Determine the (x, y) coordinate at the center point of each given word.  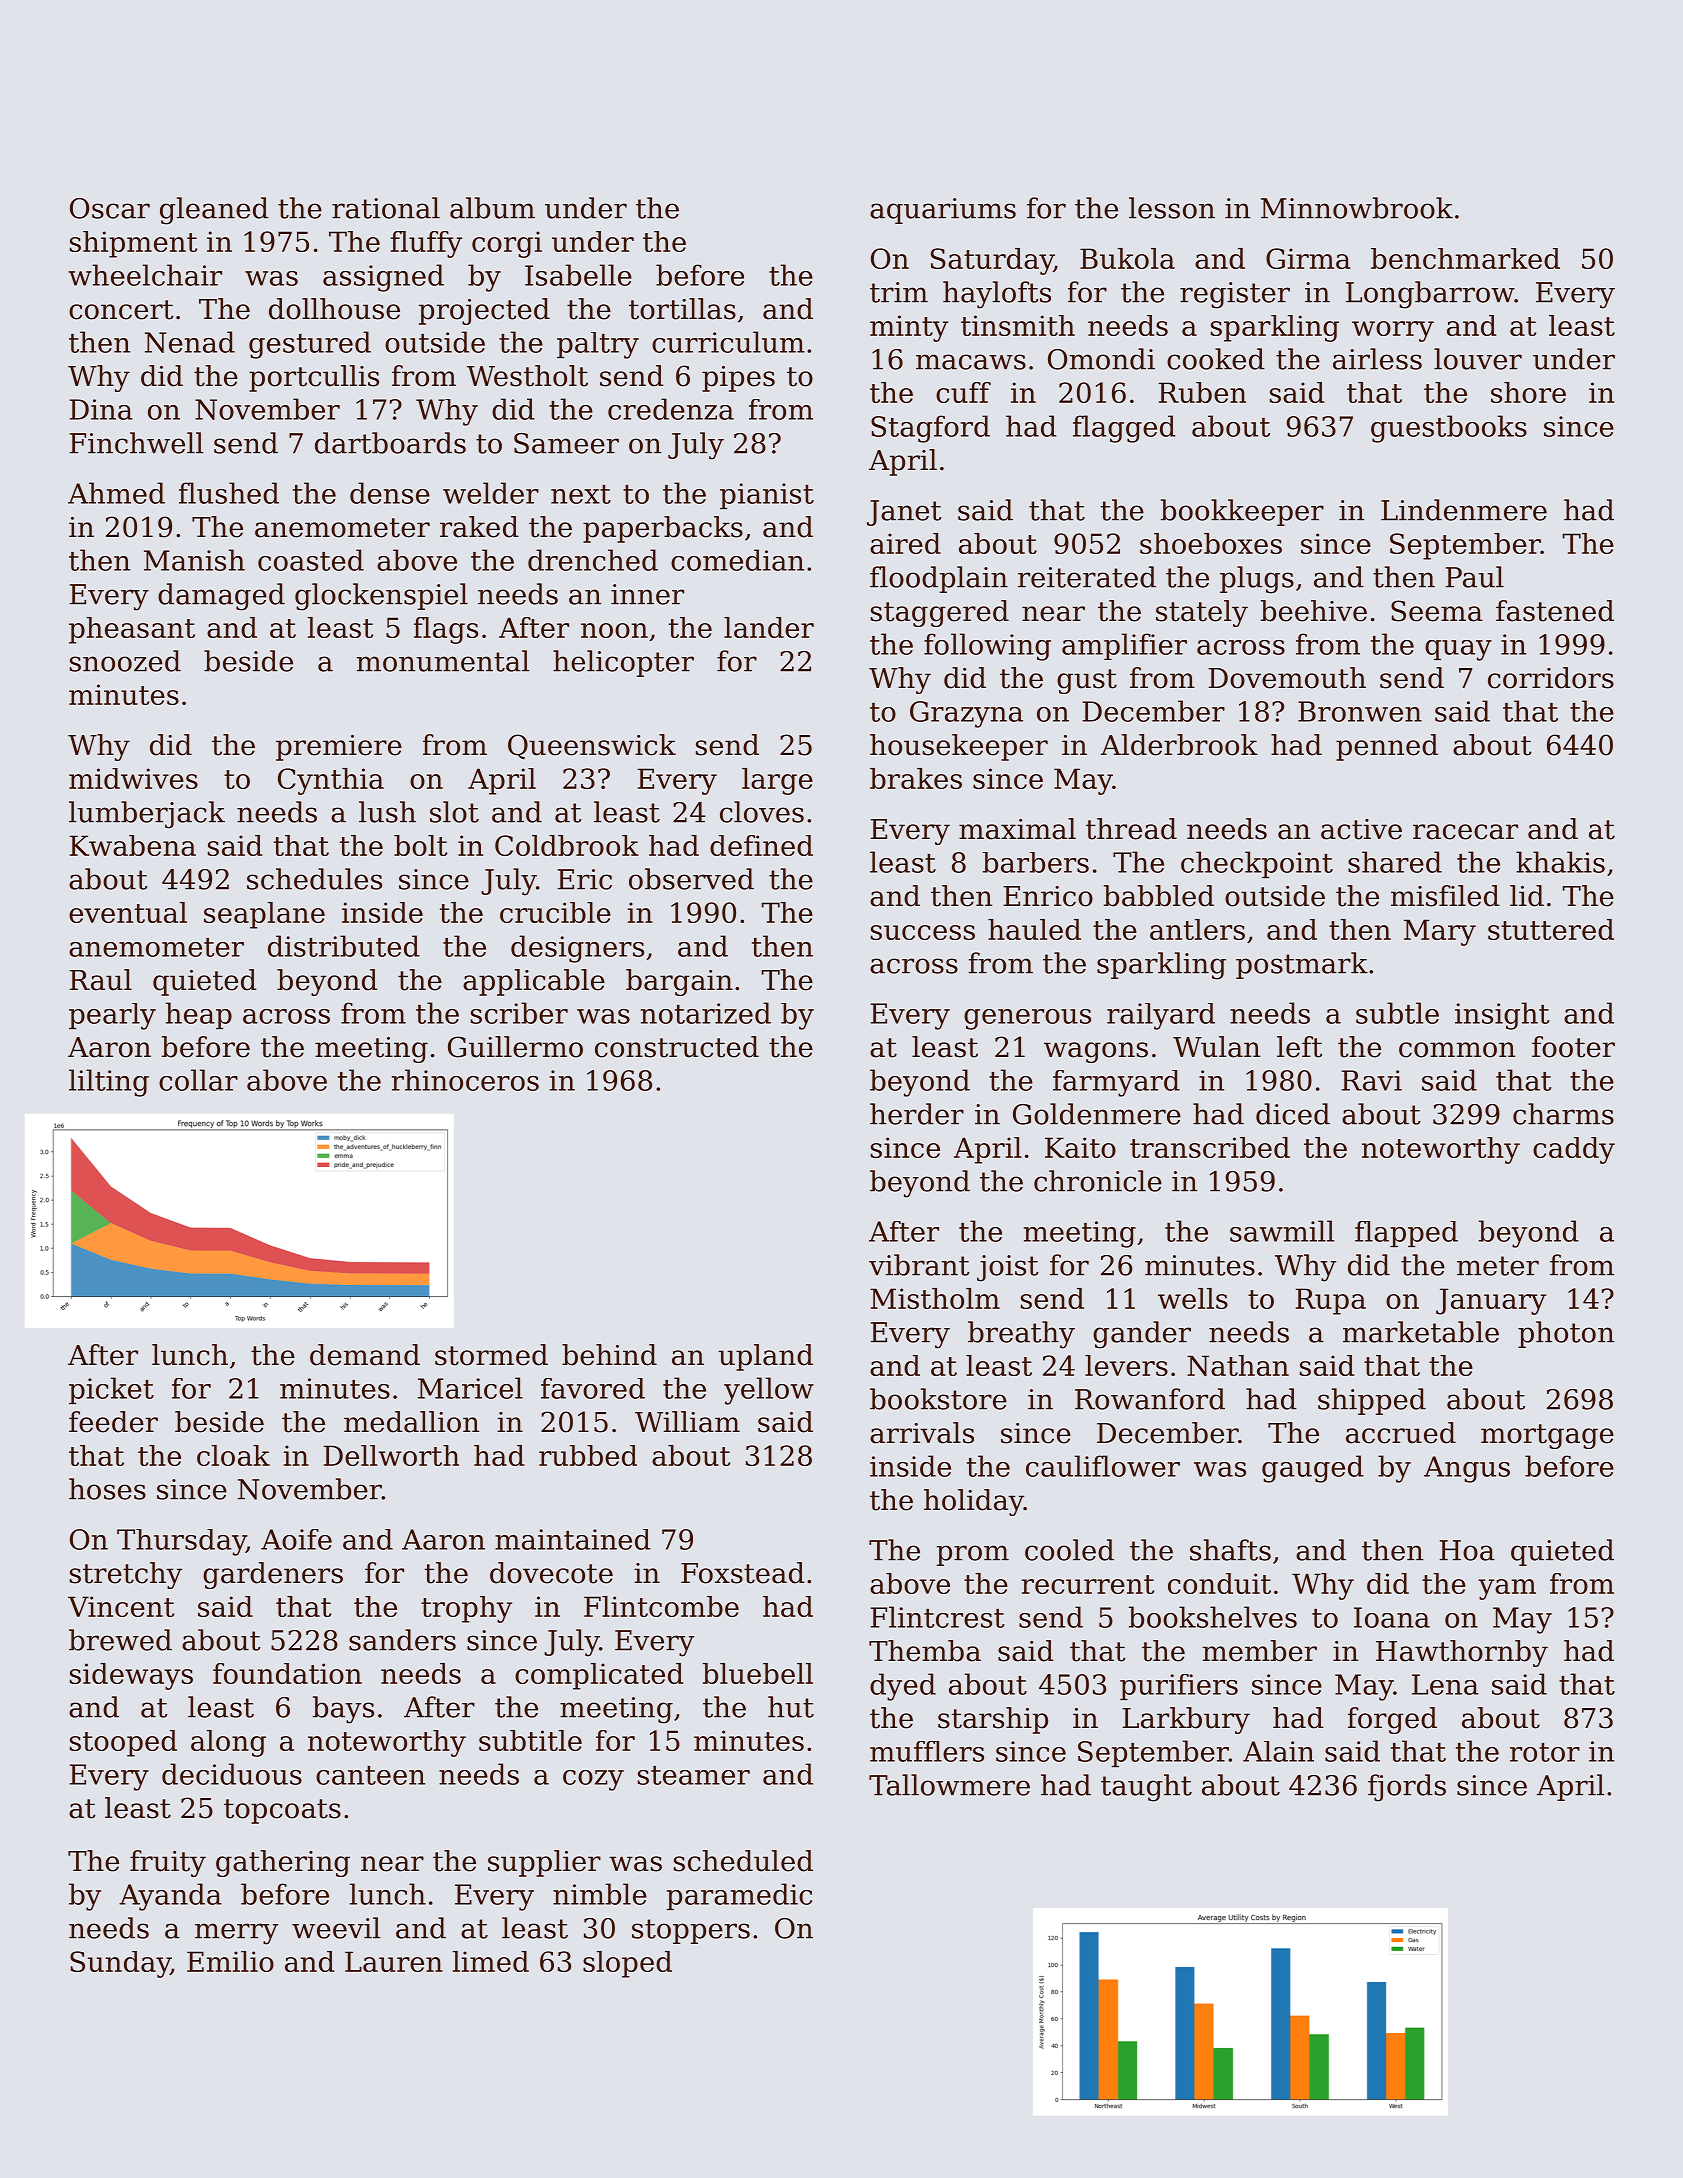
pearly (112, 1016)
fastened (1555, 611)
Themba (925, 1651)
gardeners (273, 1575)
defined (761, 845)
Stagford (930, 429)
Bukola (1127, 258)
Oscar (110, 208)
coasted (311, 560)
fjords (1407, 1788)
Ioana (1392, 1617)
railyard (1161, 1016)
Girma (1308, 258)
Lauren (394, 1961)
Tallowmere (949, 1785)
